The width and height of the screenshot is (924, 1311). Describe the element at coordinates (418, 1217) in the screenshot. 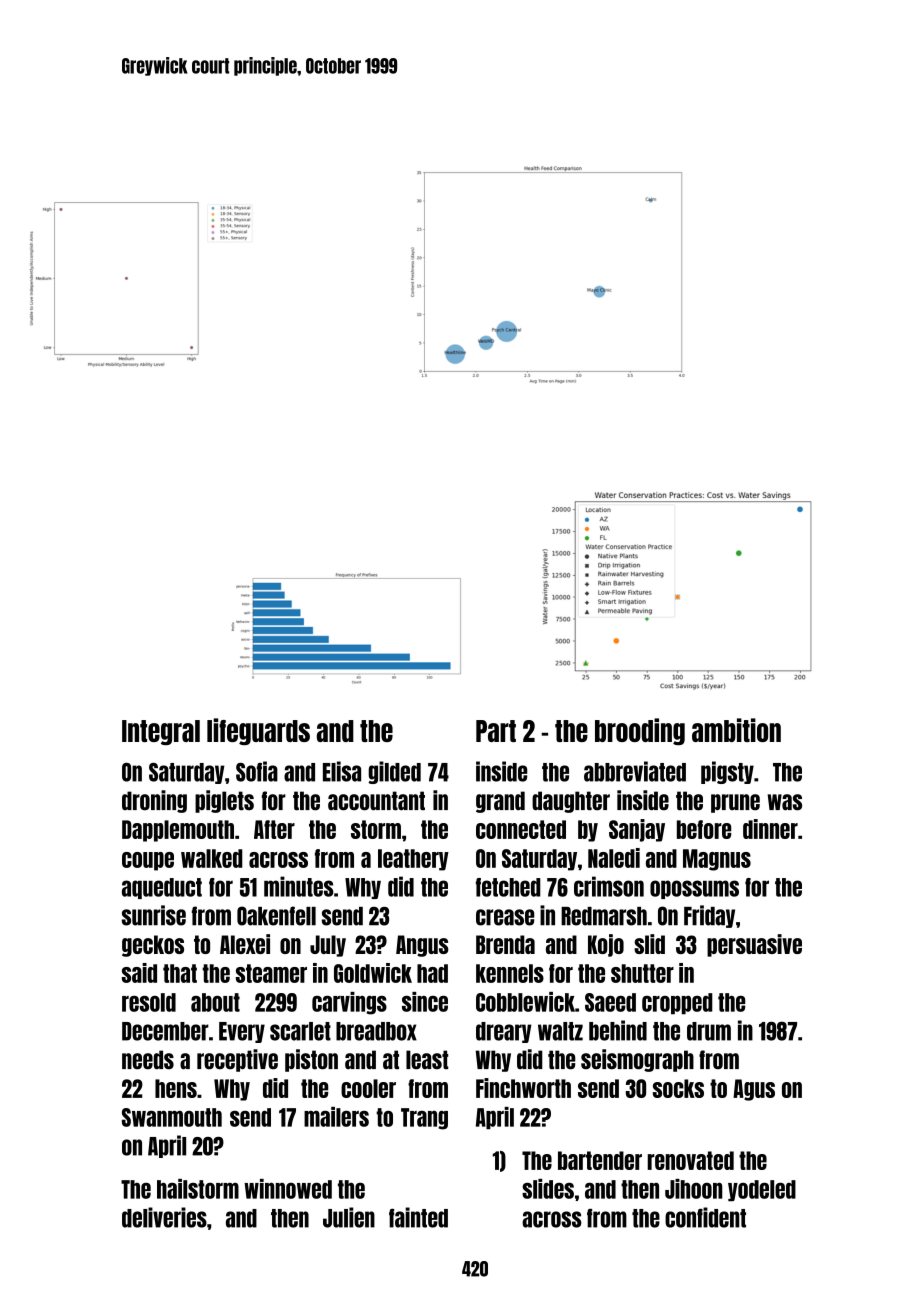

I see `fainted` at that location.
